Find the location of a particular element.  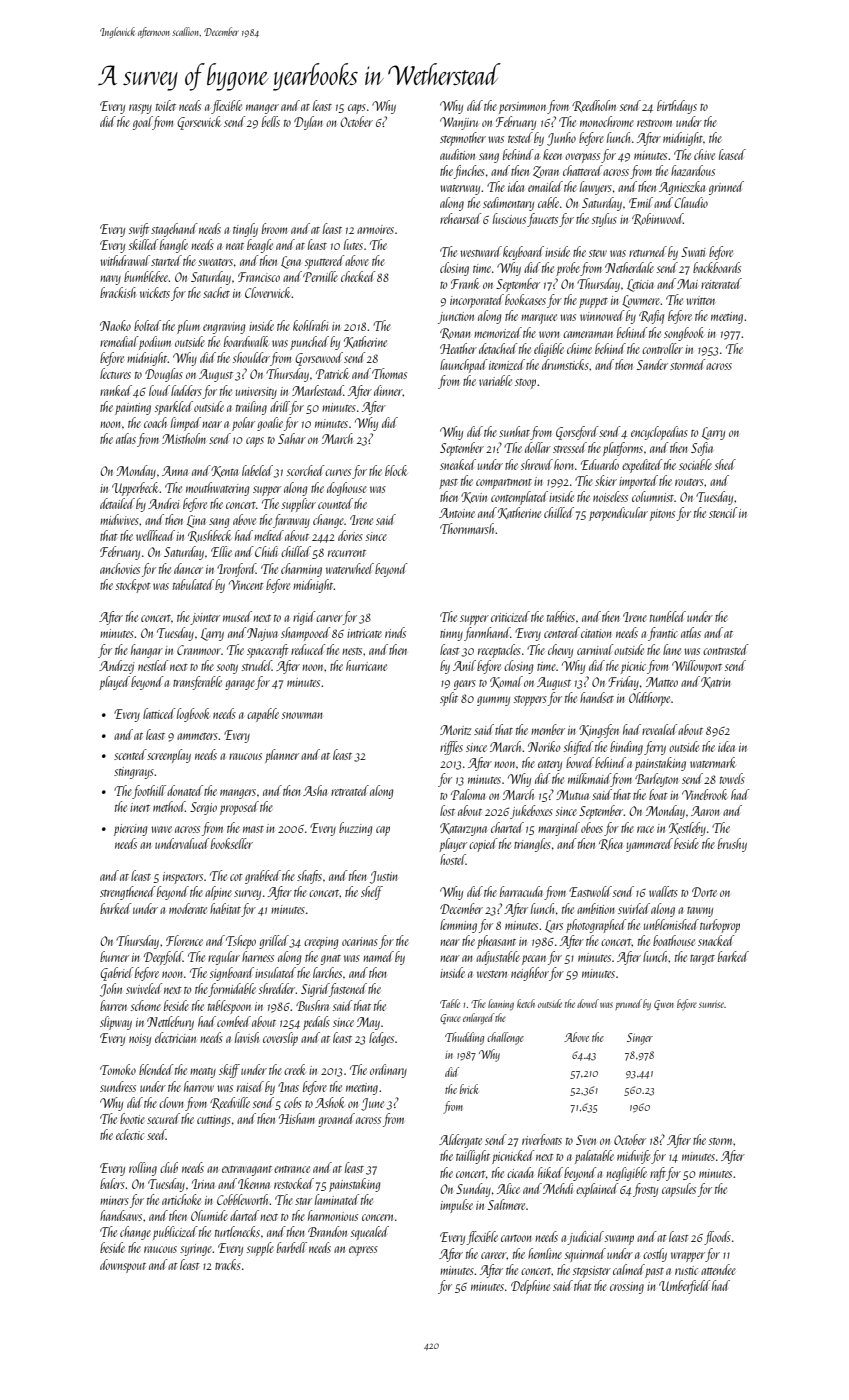

Antoine is located at coordinates (457, 513).
